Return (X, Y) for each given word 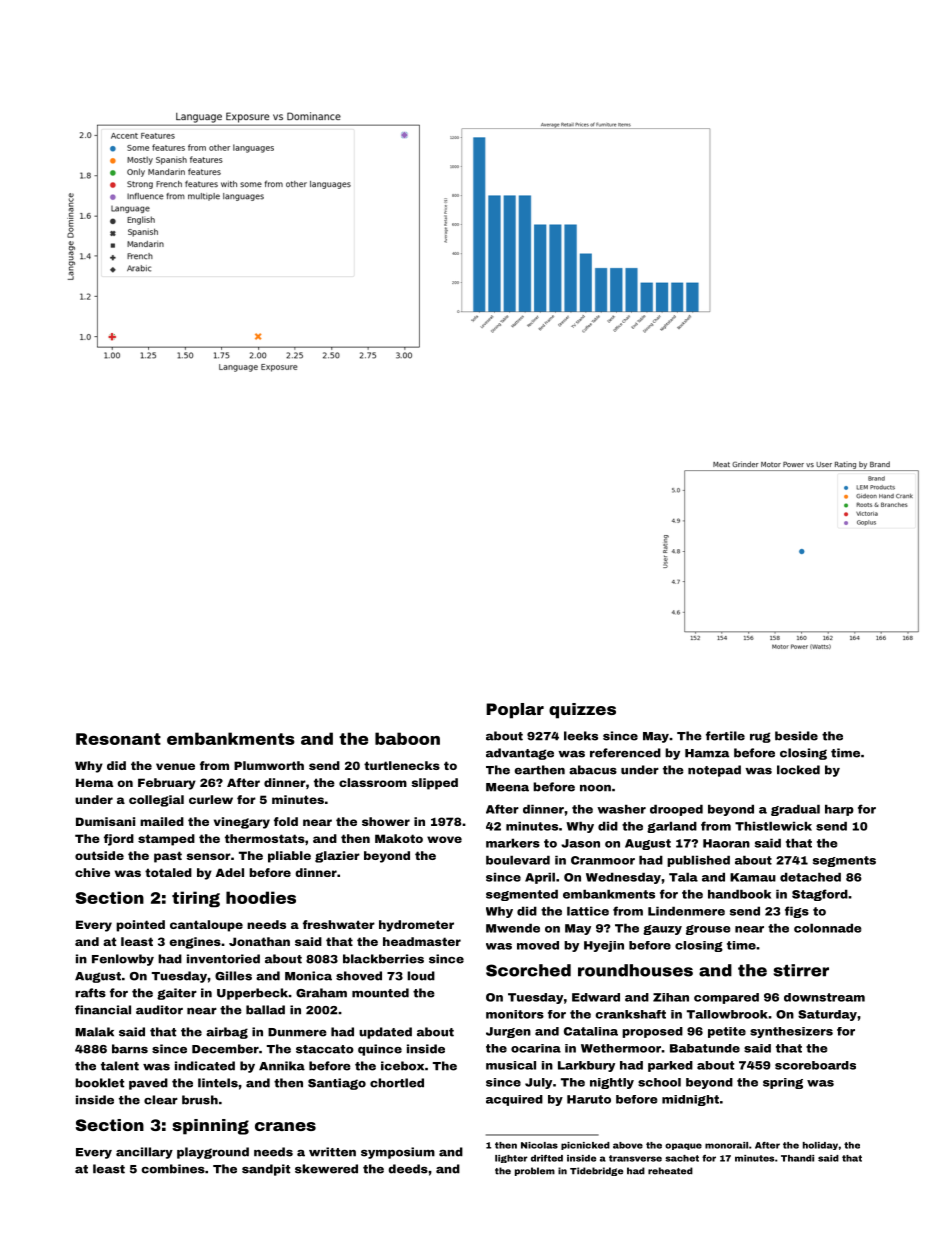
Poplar (515, 711)
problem (535, 1171)
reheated (670, 1171)
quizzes (582, 711)
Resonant (118, 739)
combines (173, 1169)
